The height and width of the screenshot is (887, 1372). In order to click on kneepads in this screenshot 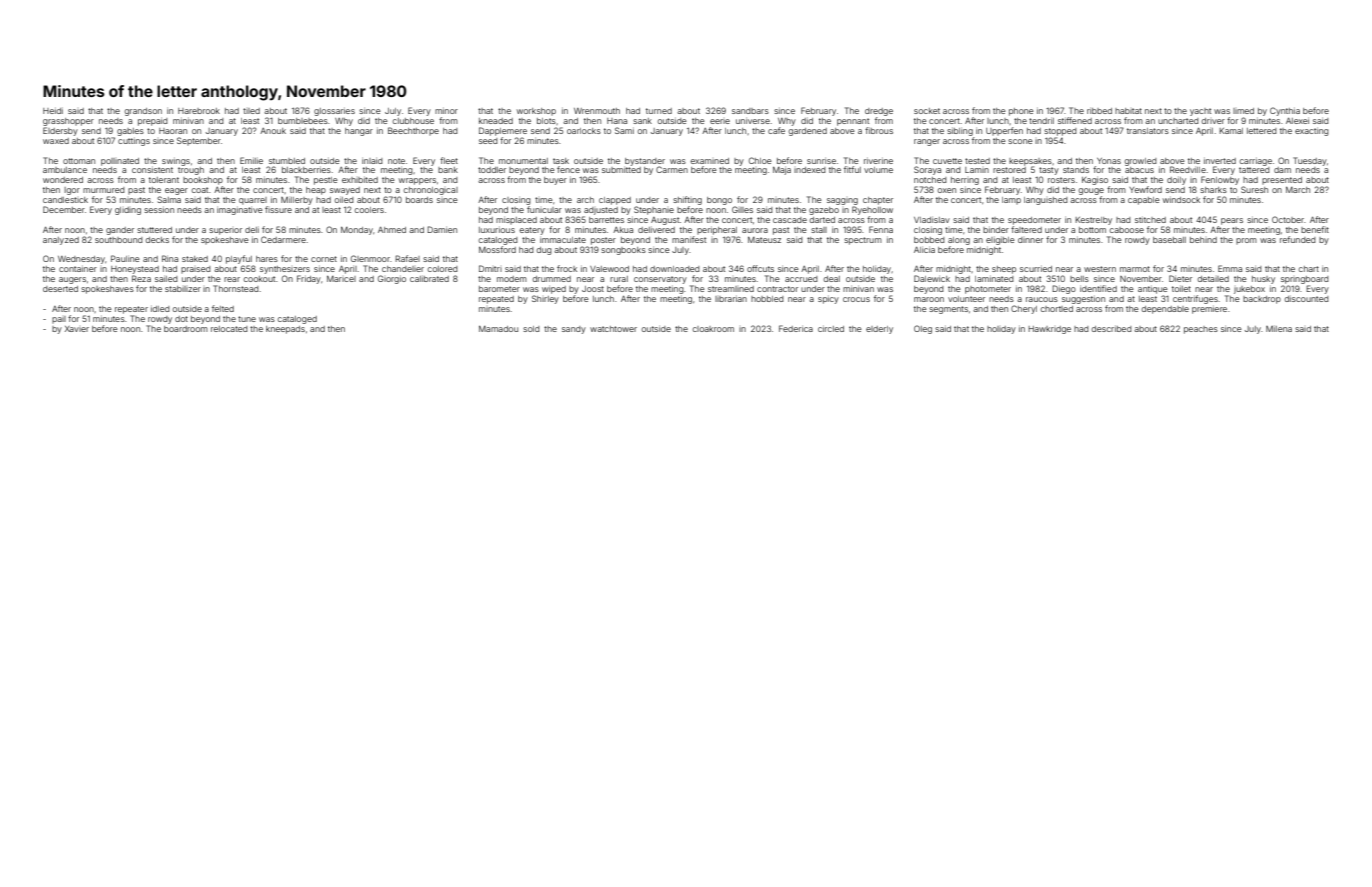, I will do `click(285, 330)`.
